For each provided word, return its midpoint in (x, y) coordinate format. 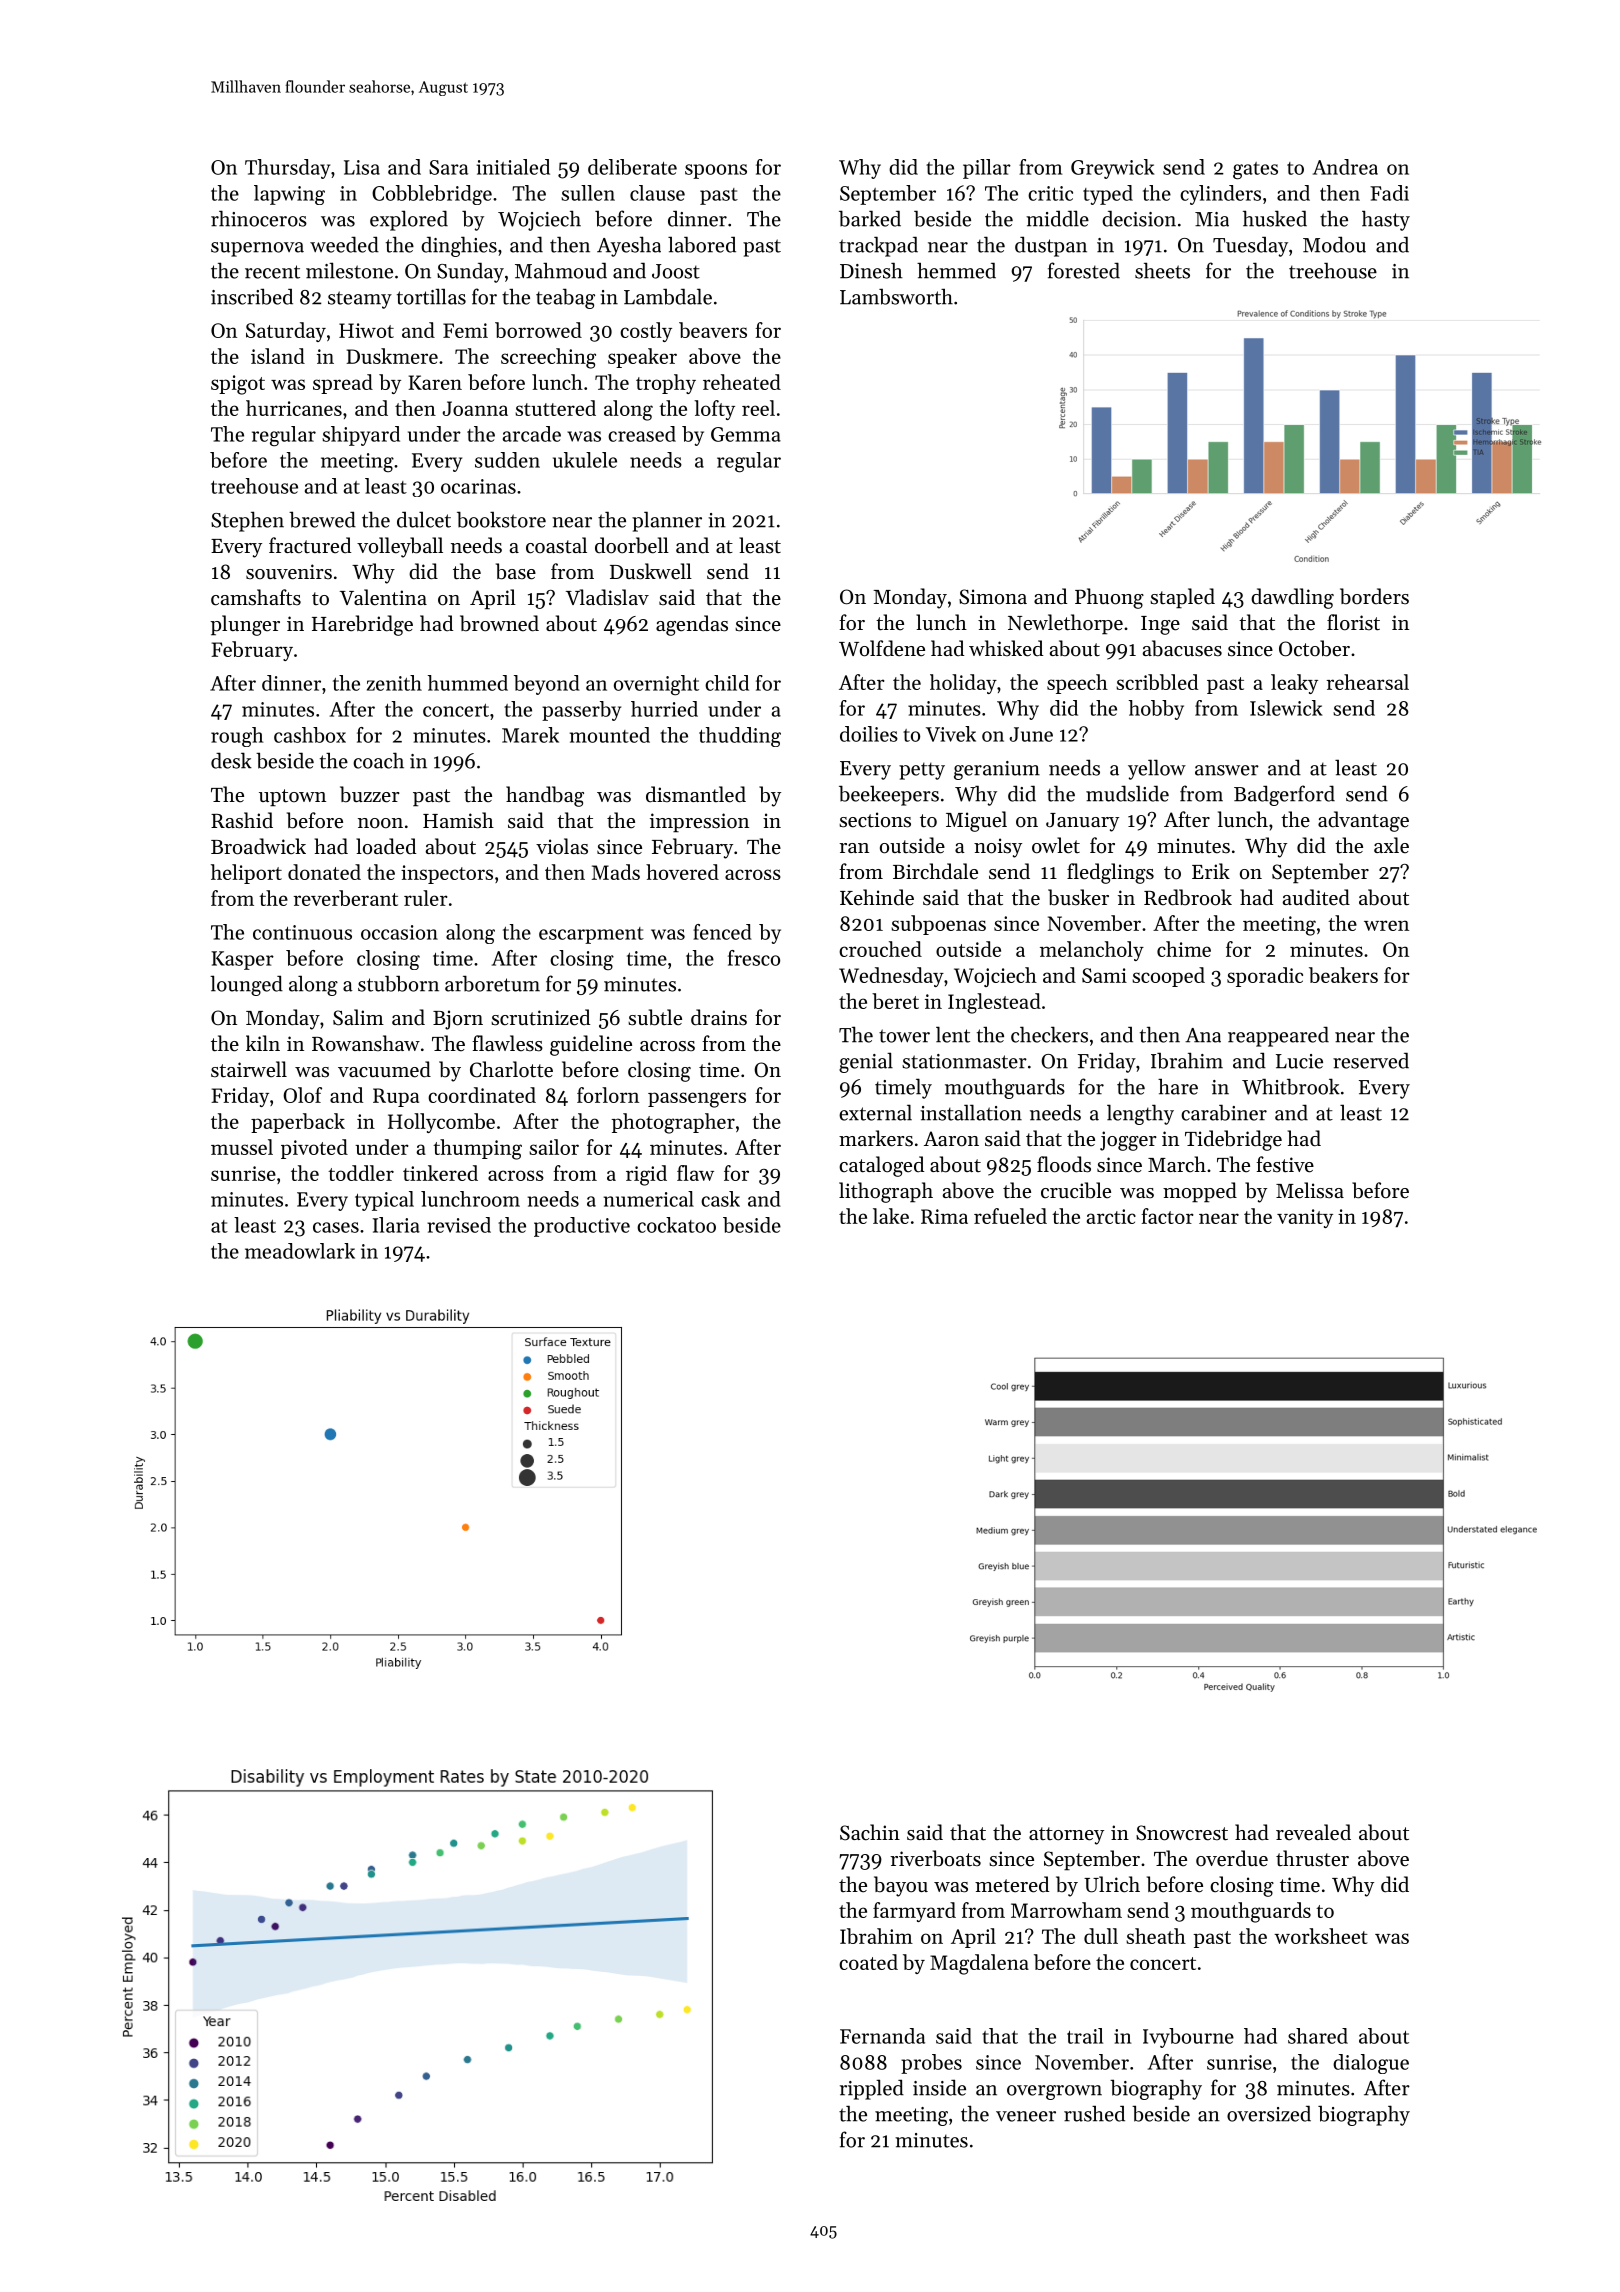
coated (868, 1962)
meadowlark (300, 1251)
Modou (1334, 244)
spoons (716, 171)
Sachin (870, 1832)
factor (1167, 1216)
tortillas (431, 296)
